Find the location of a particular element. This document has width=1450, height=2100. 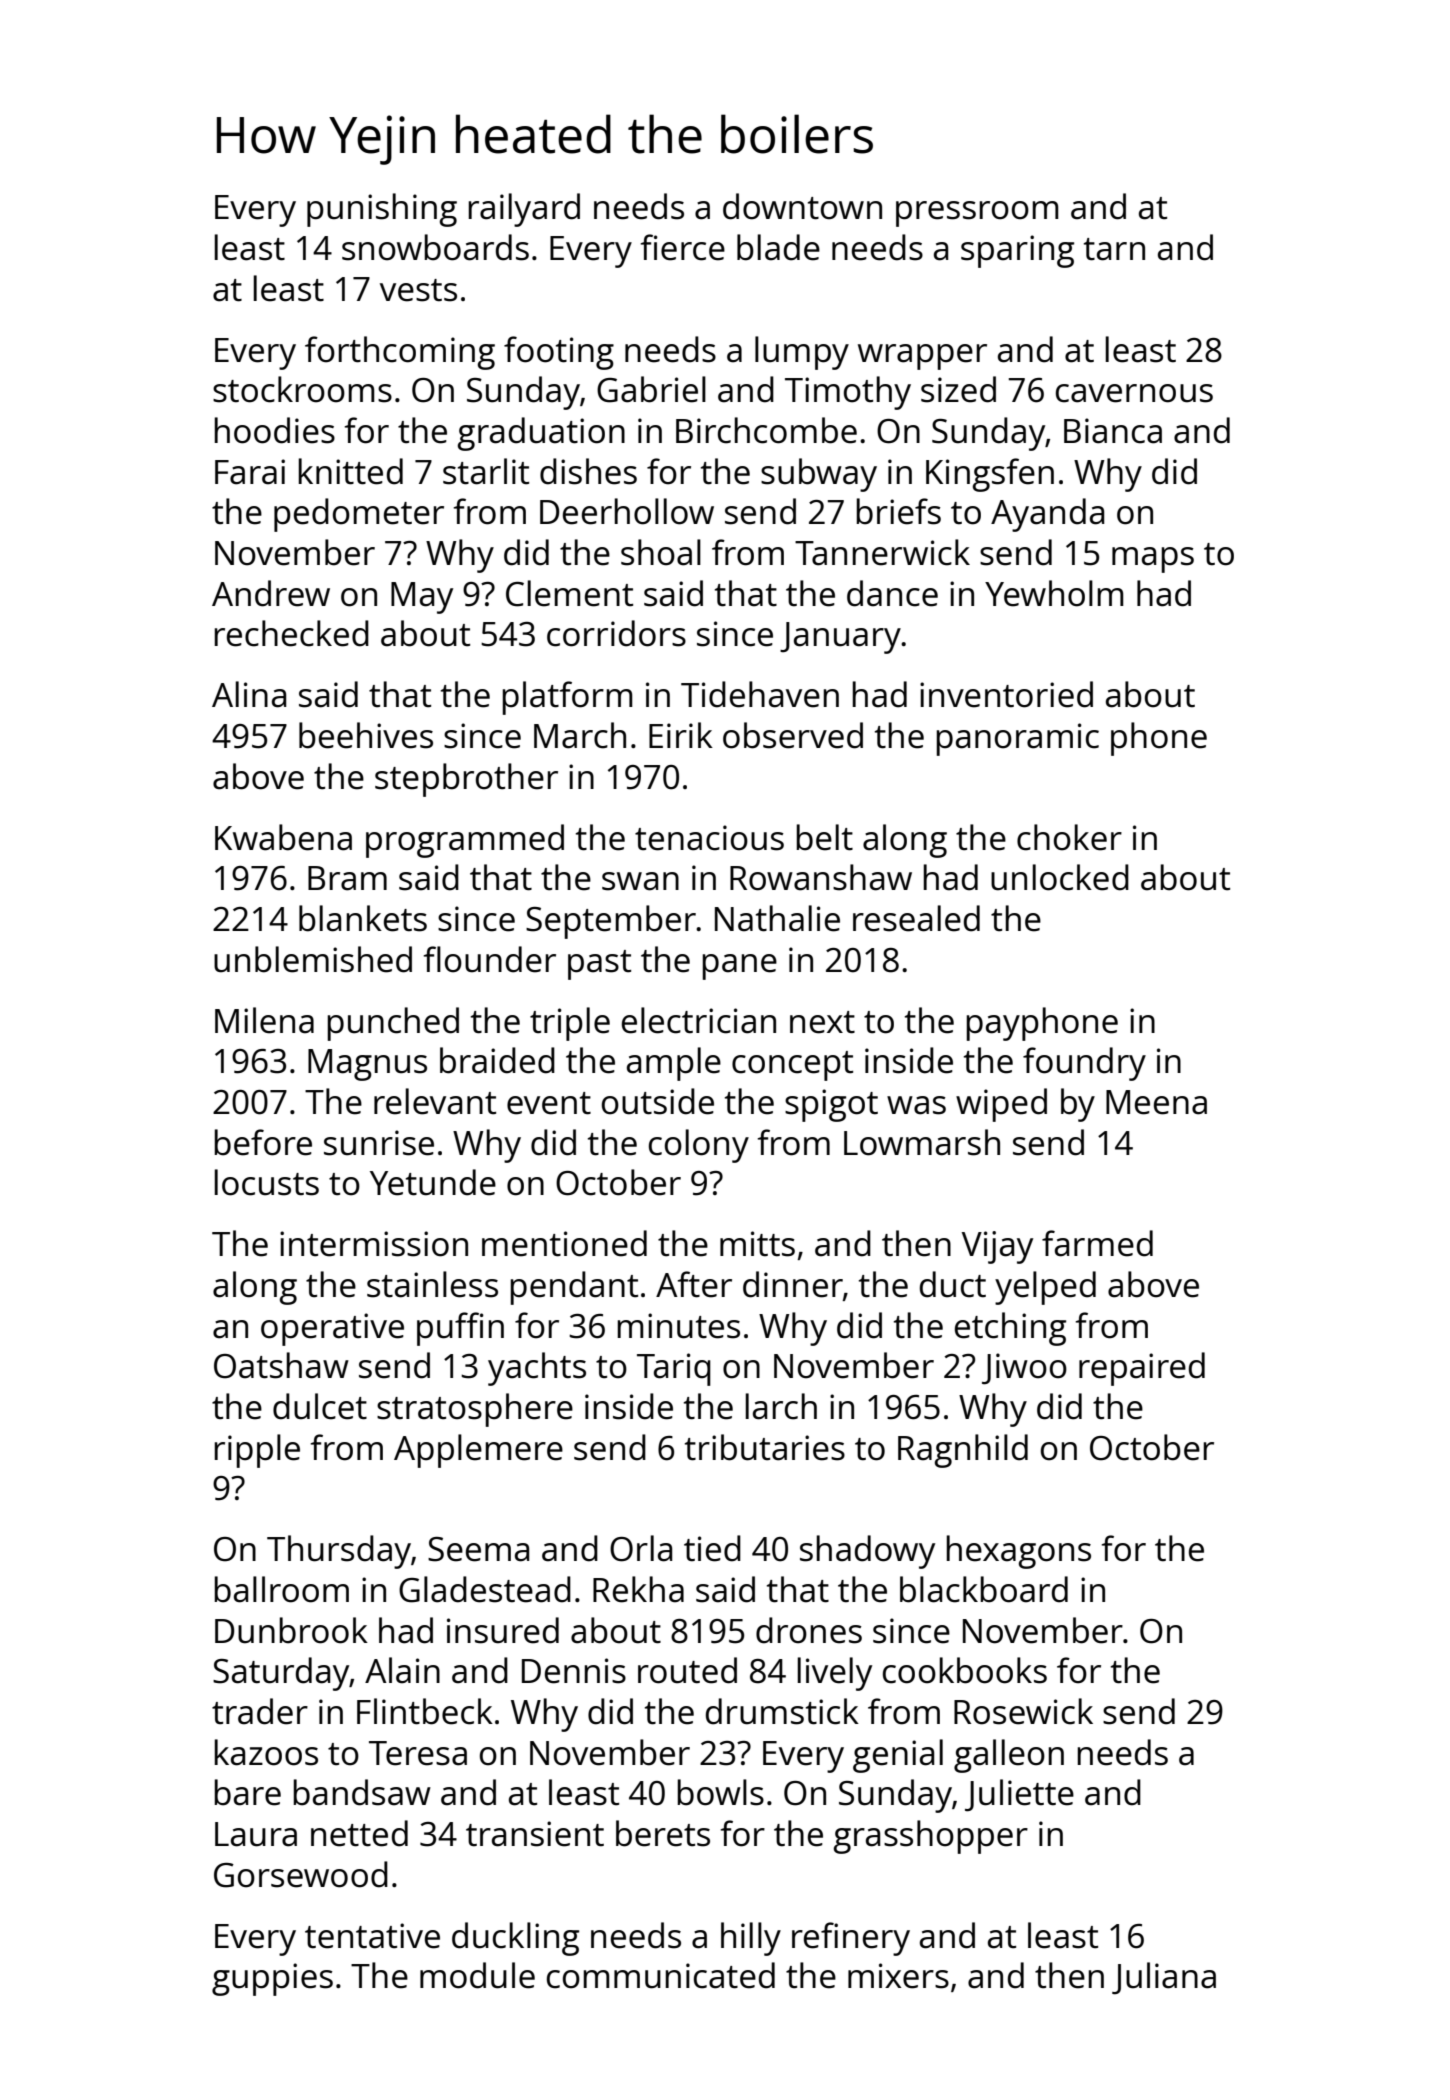

pressroom is located at coordinates (977, 214).
